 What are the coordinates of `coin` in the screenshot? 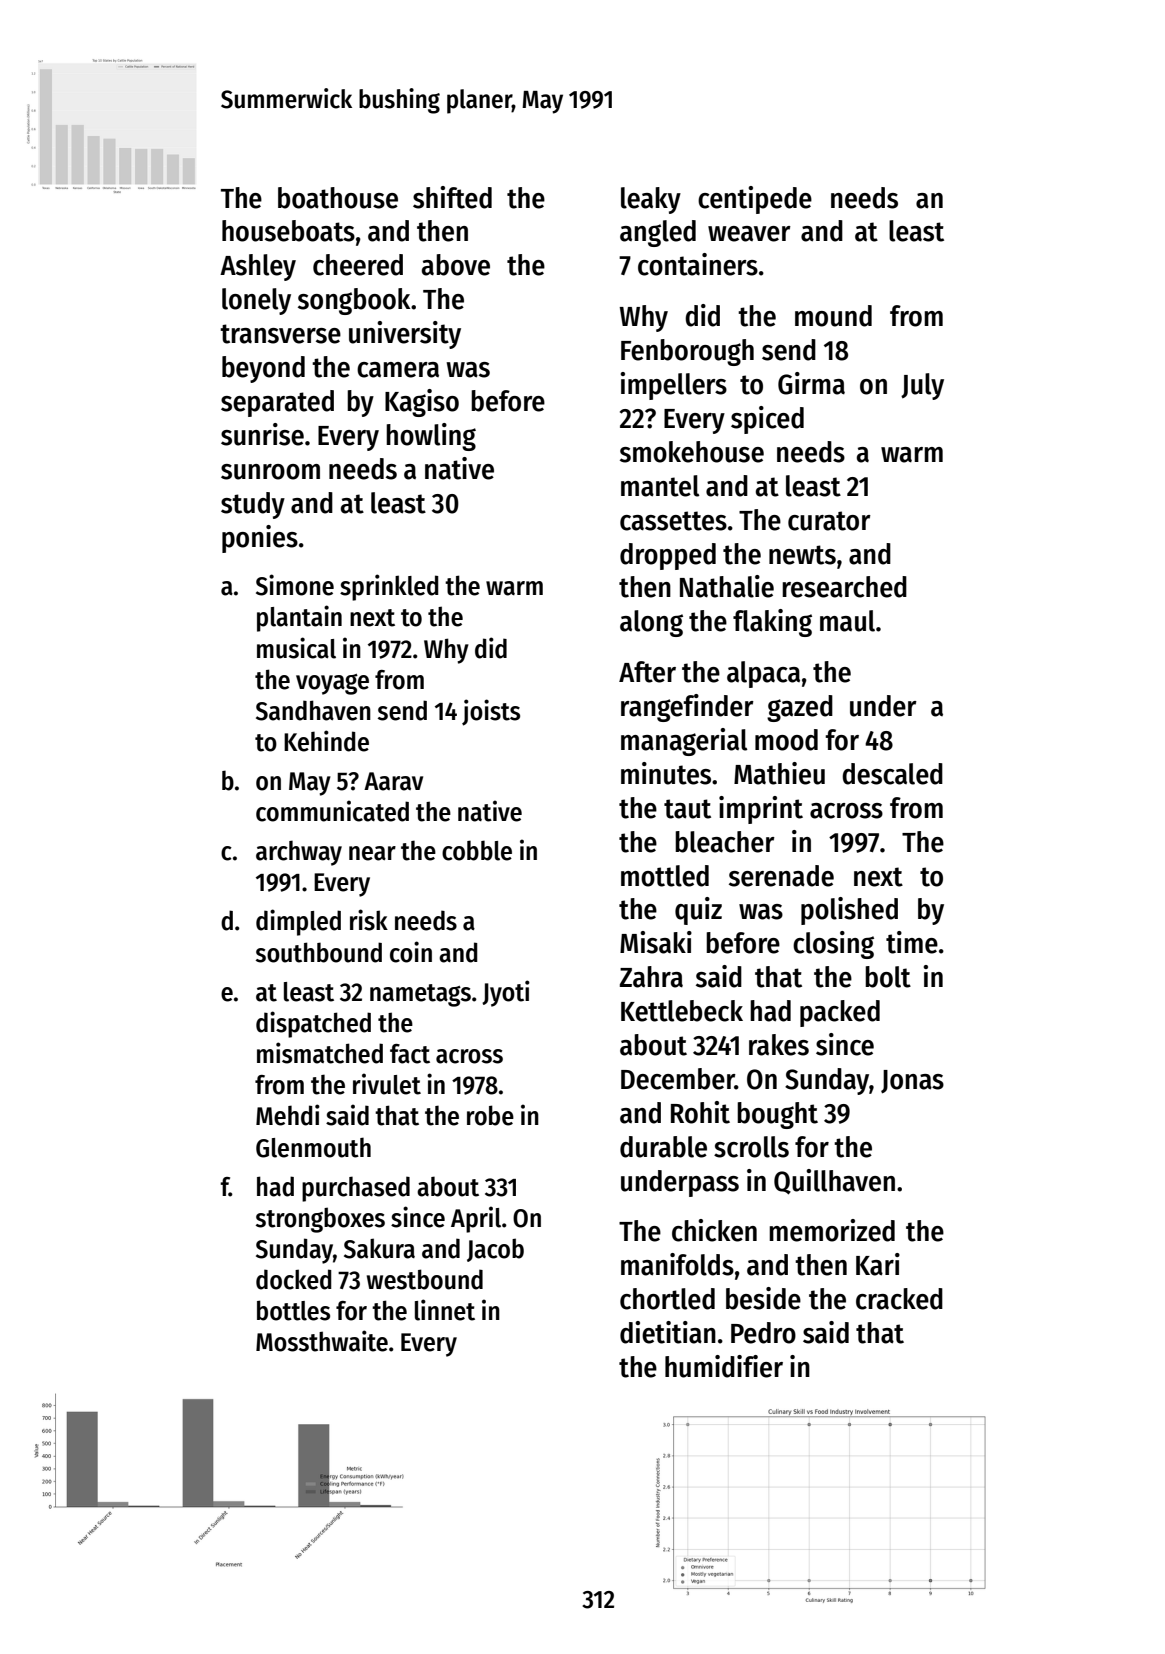 It's located at (411, 952).
